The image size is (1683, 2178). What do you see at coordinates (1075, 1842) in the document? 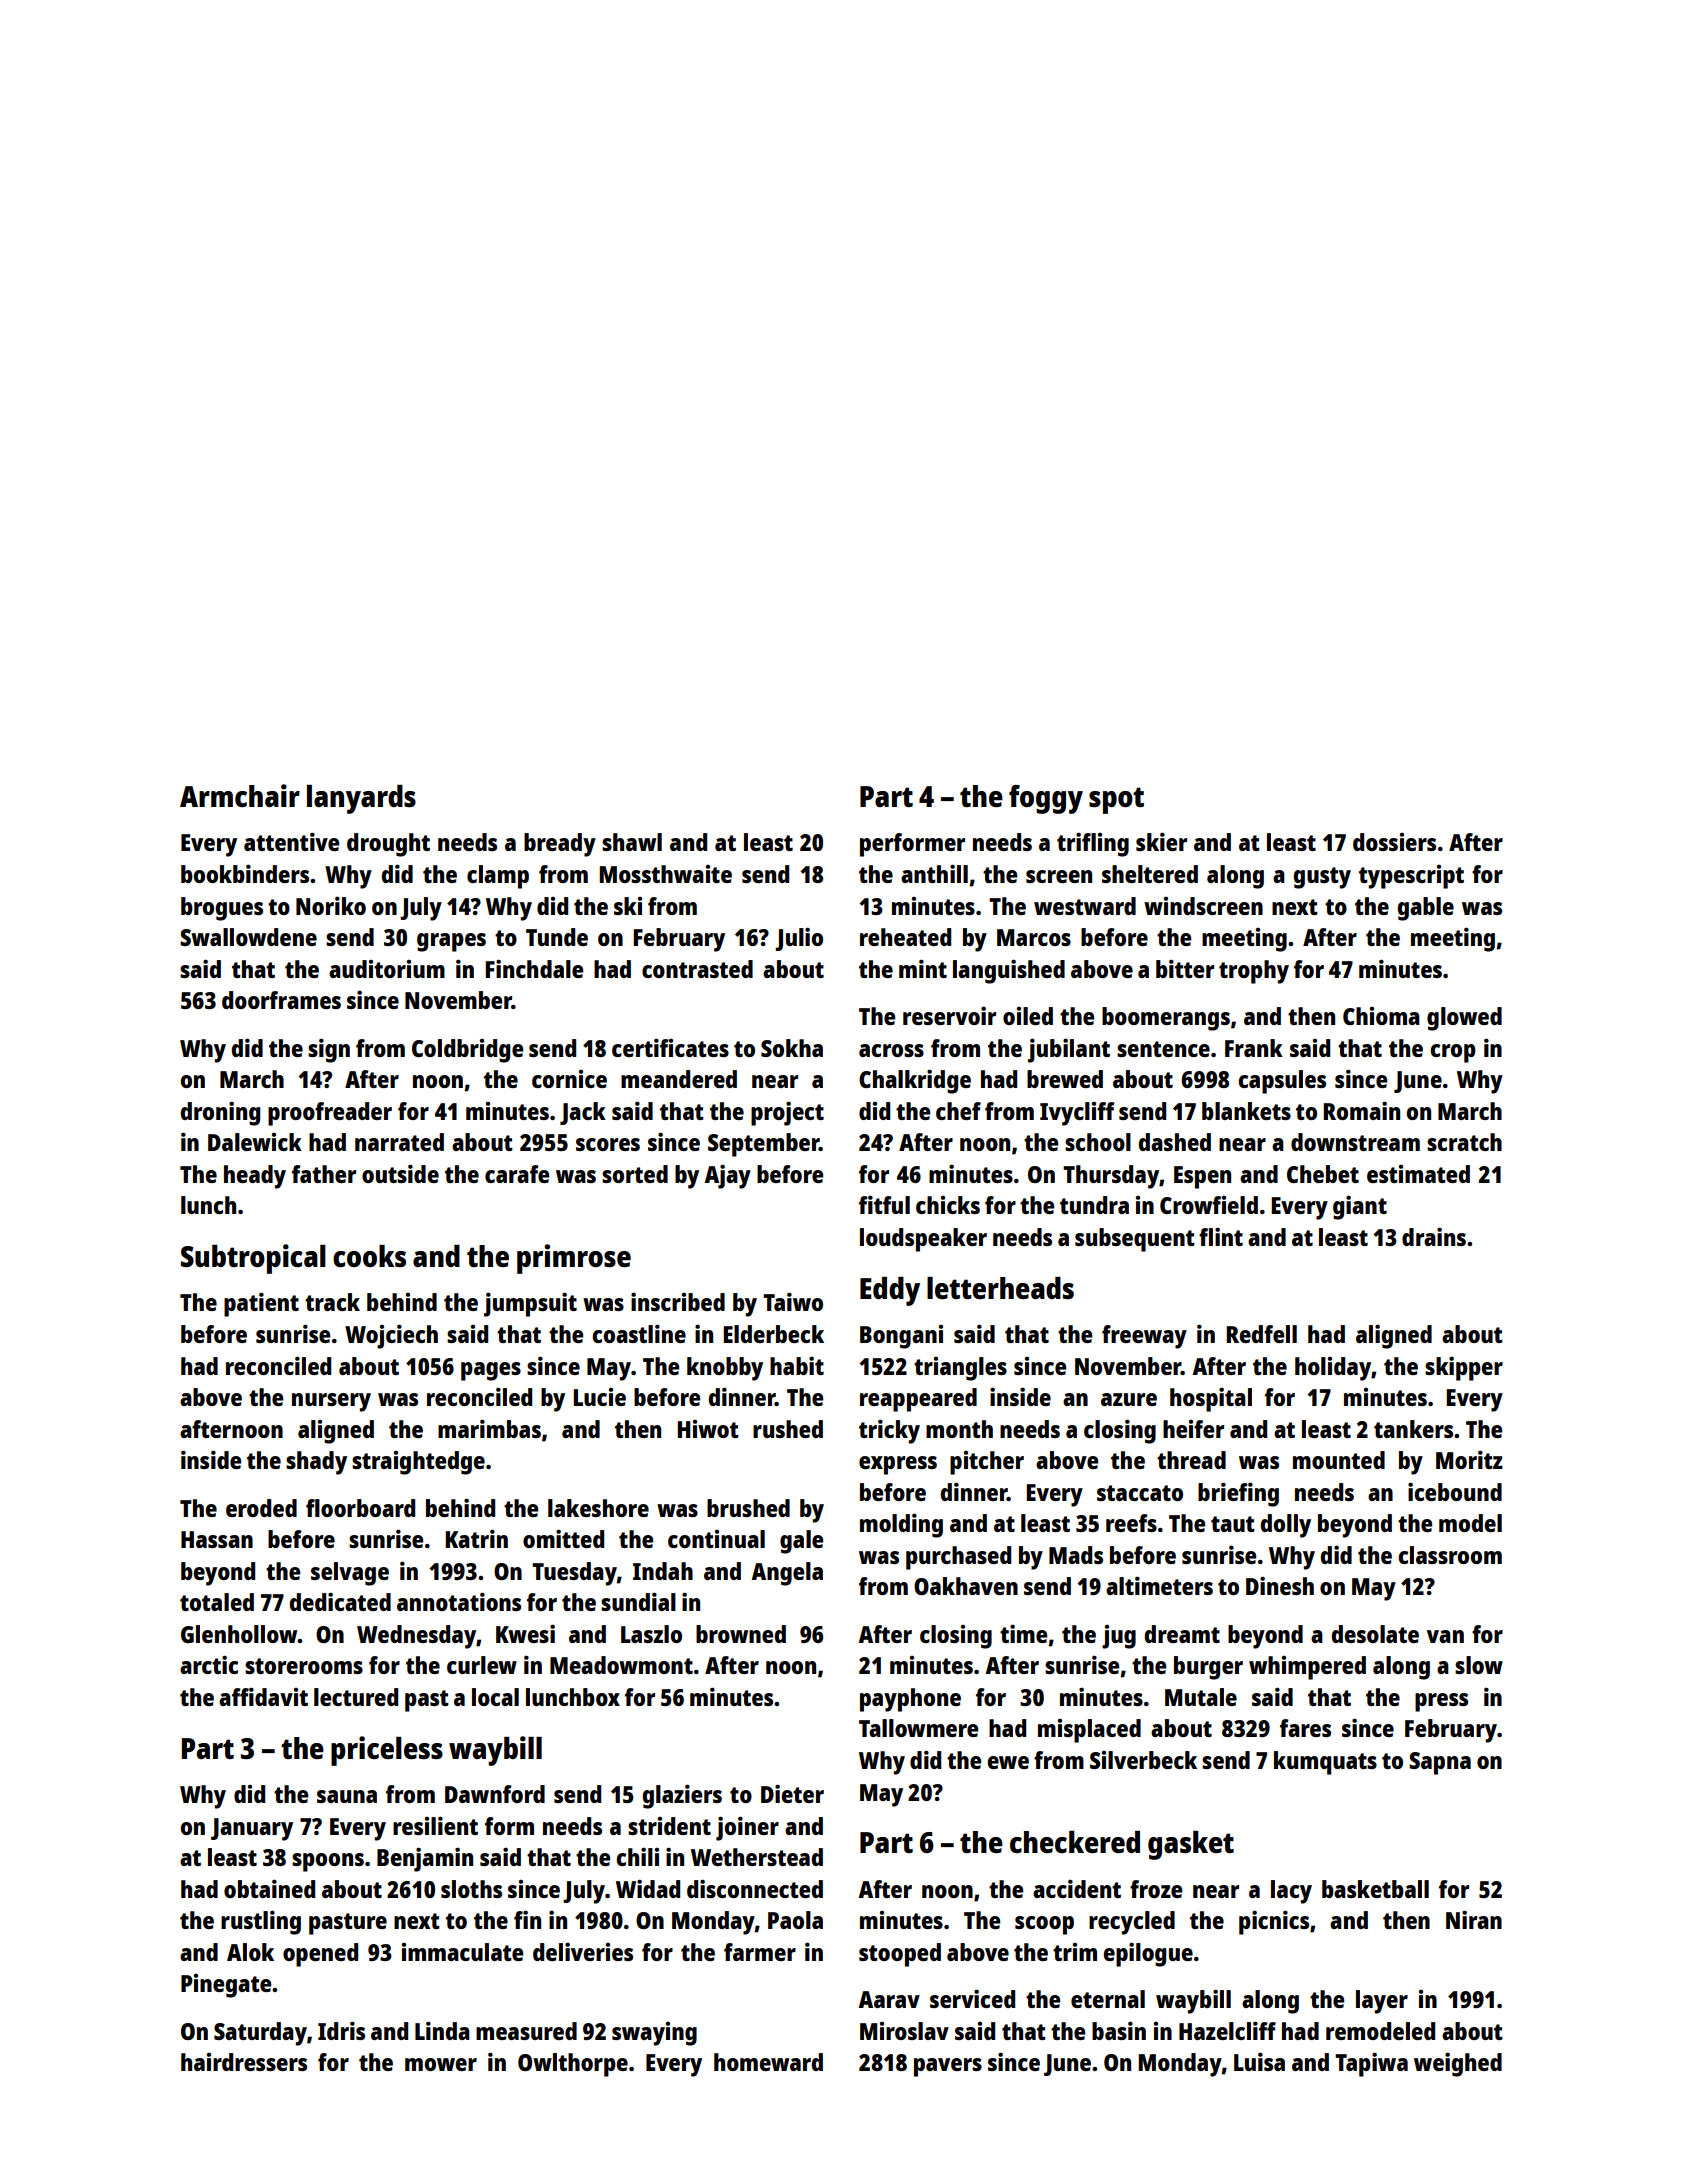
I see `checkered` at bounding box center [1075, 1842].
